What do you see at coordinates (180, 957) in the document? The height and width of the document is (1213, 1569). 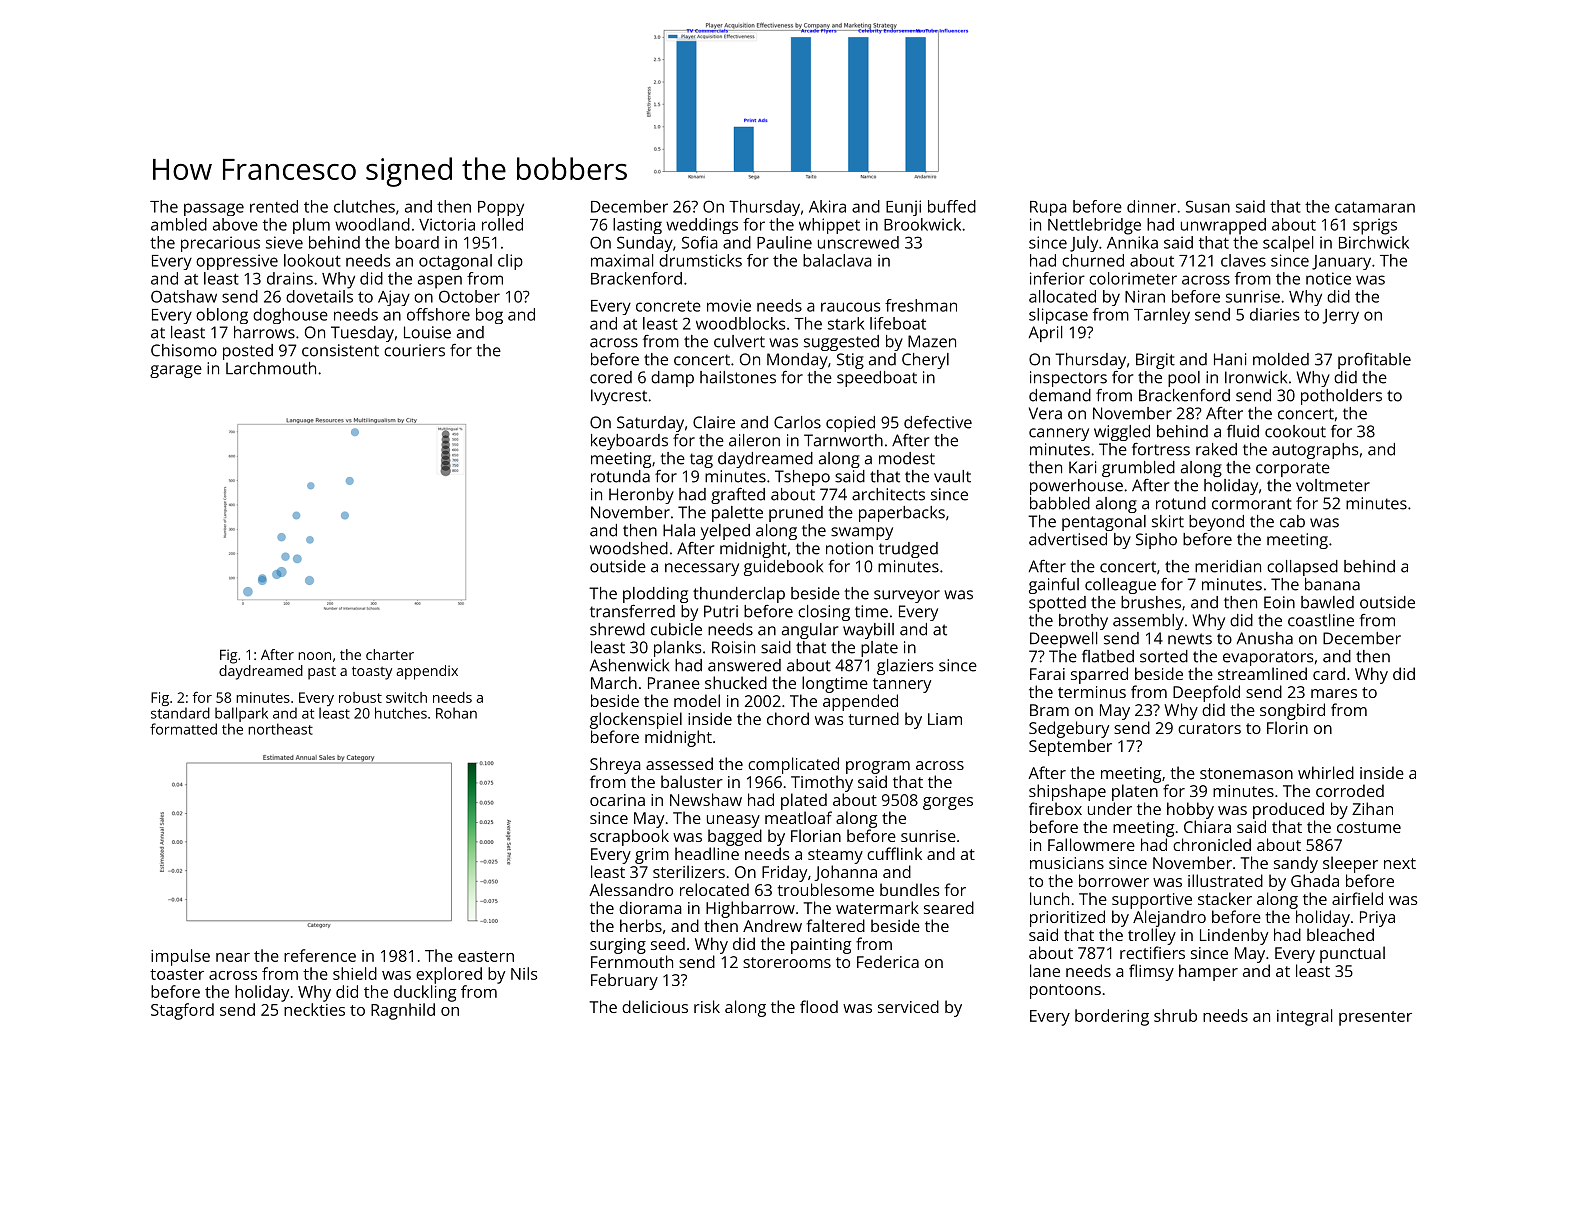 I see `impulse` at bounding box center [180, 957].
